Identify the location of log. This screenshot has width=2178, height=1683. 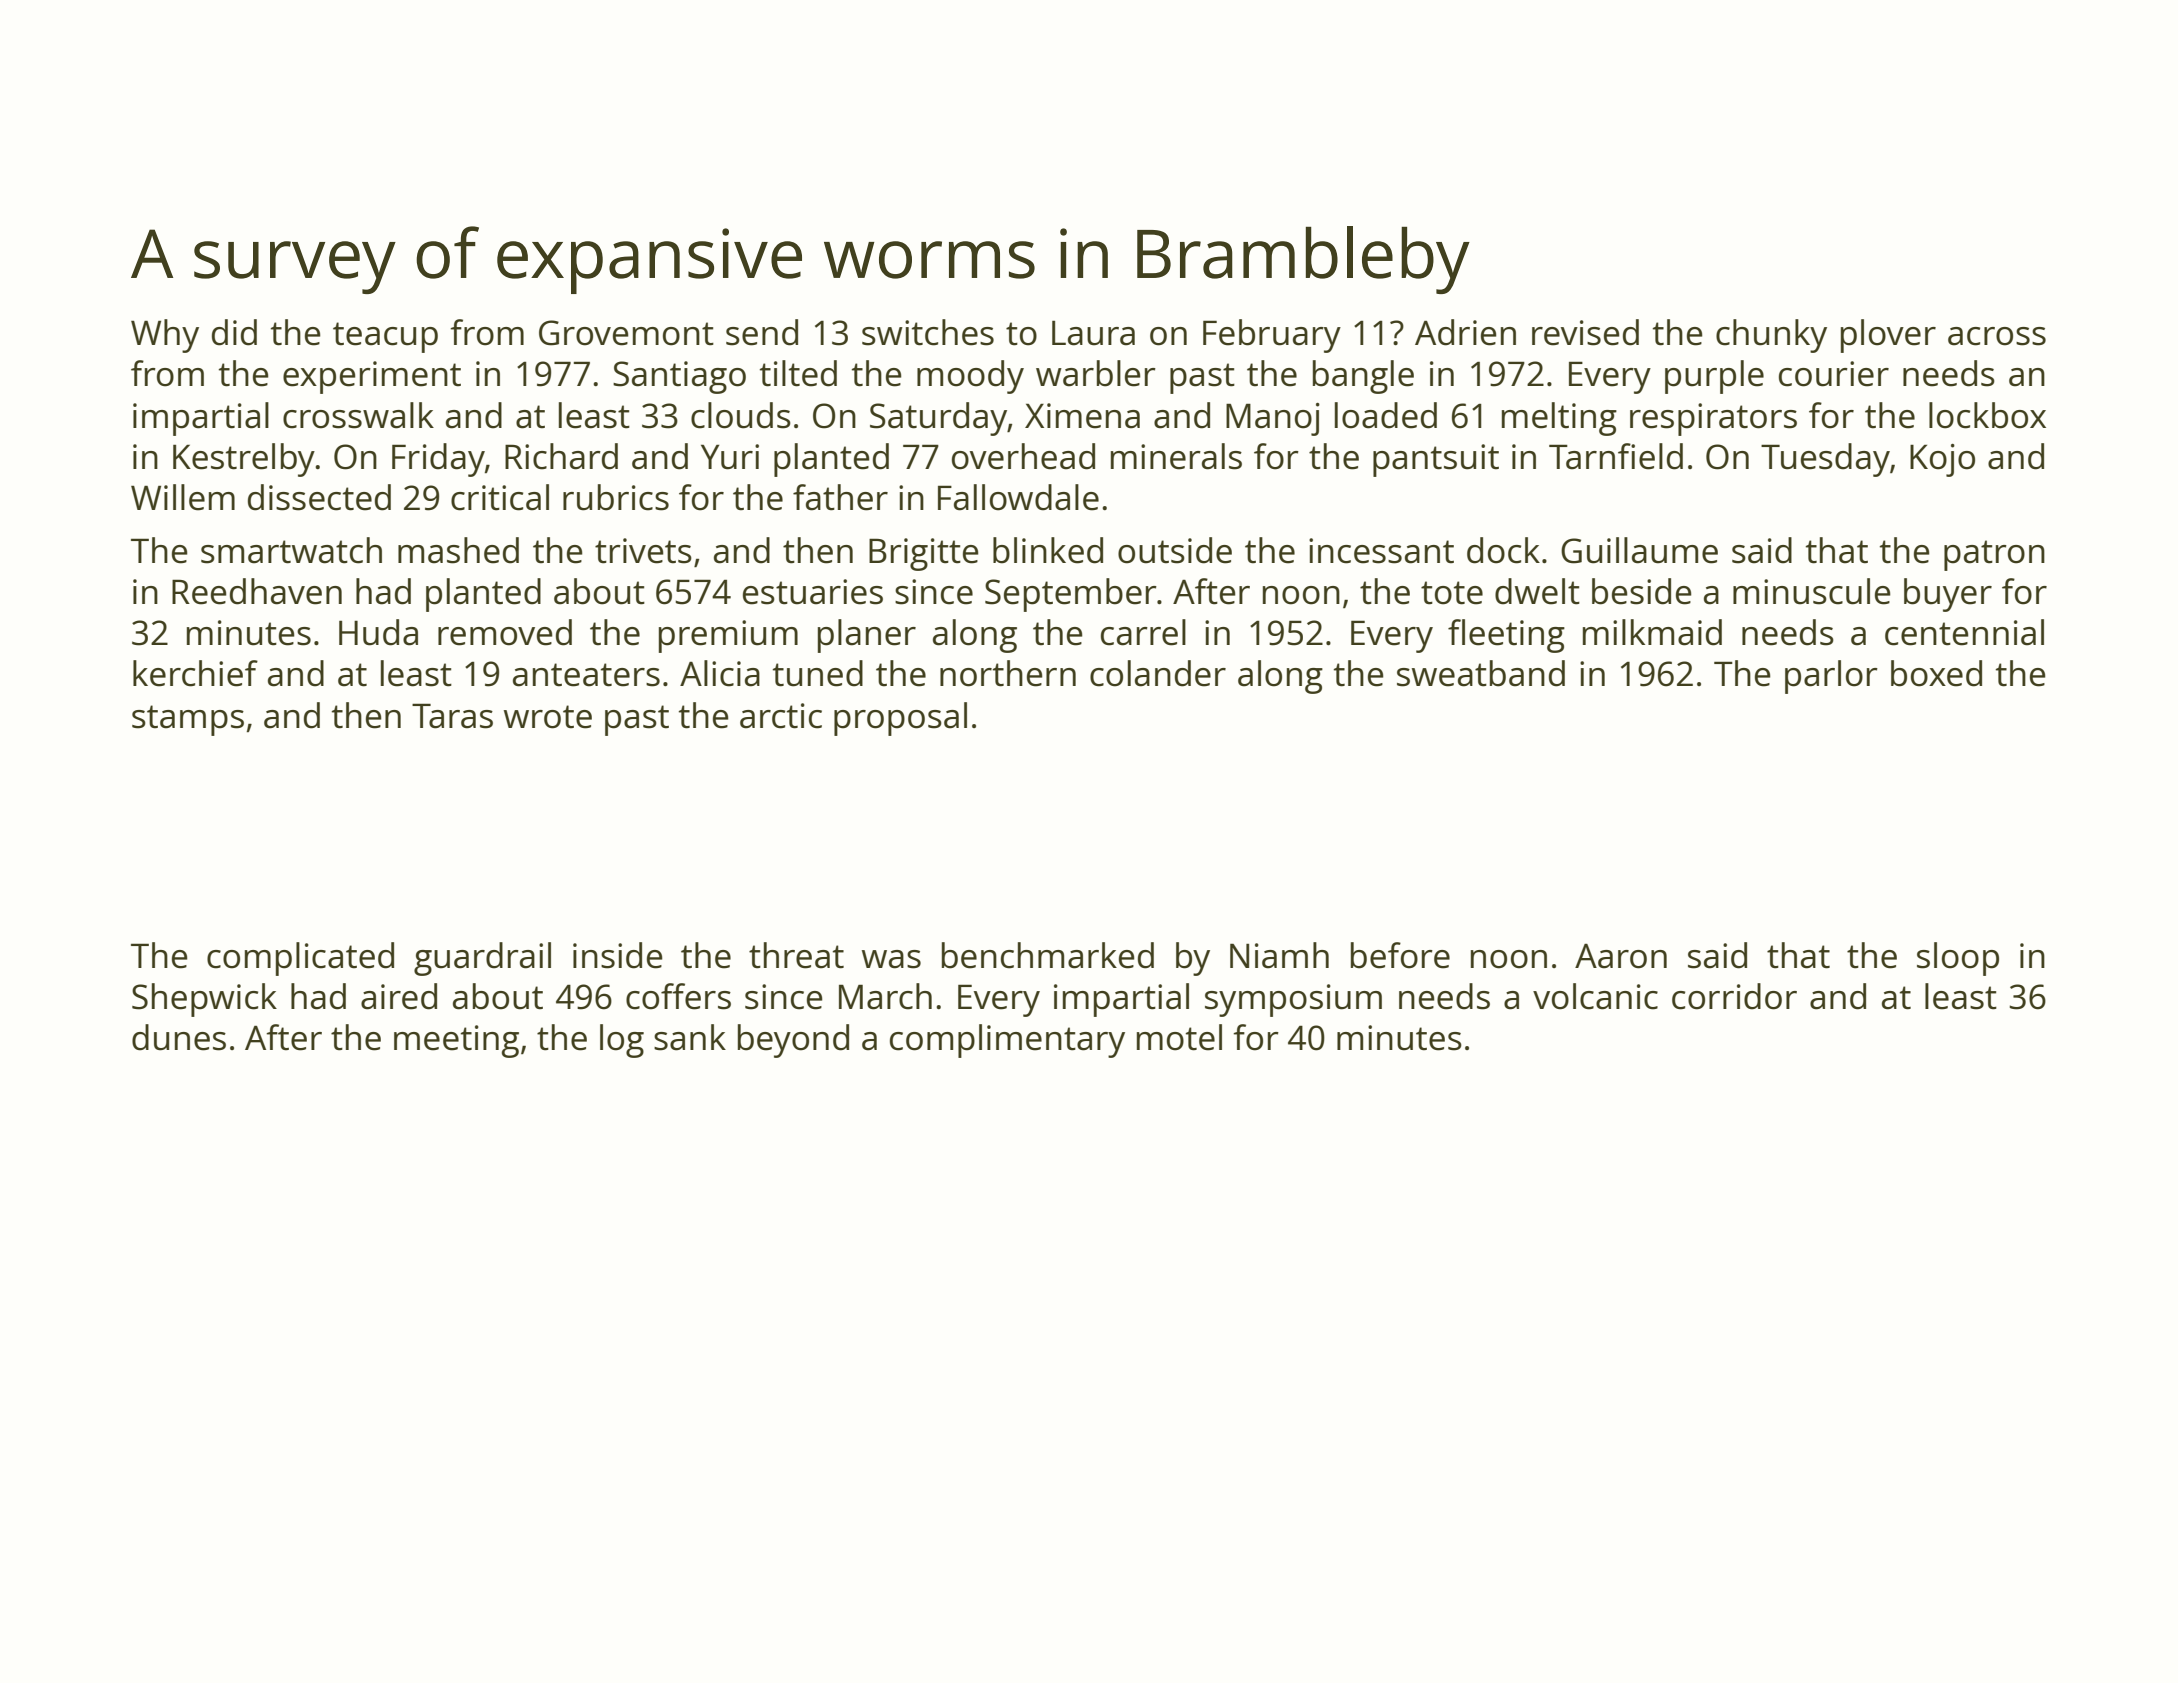
(622, 1041).
